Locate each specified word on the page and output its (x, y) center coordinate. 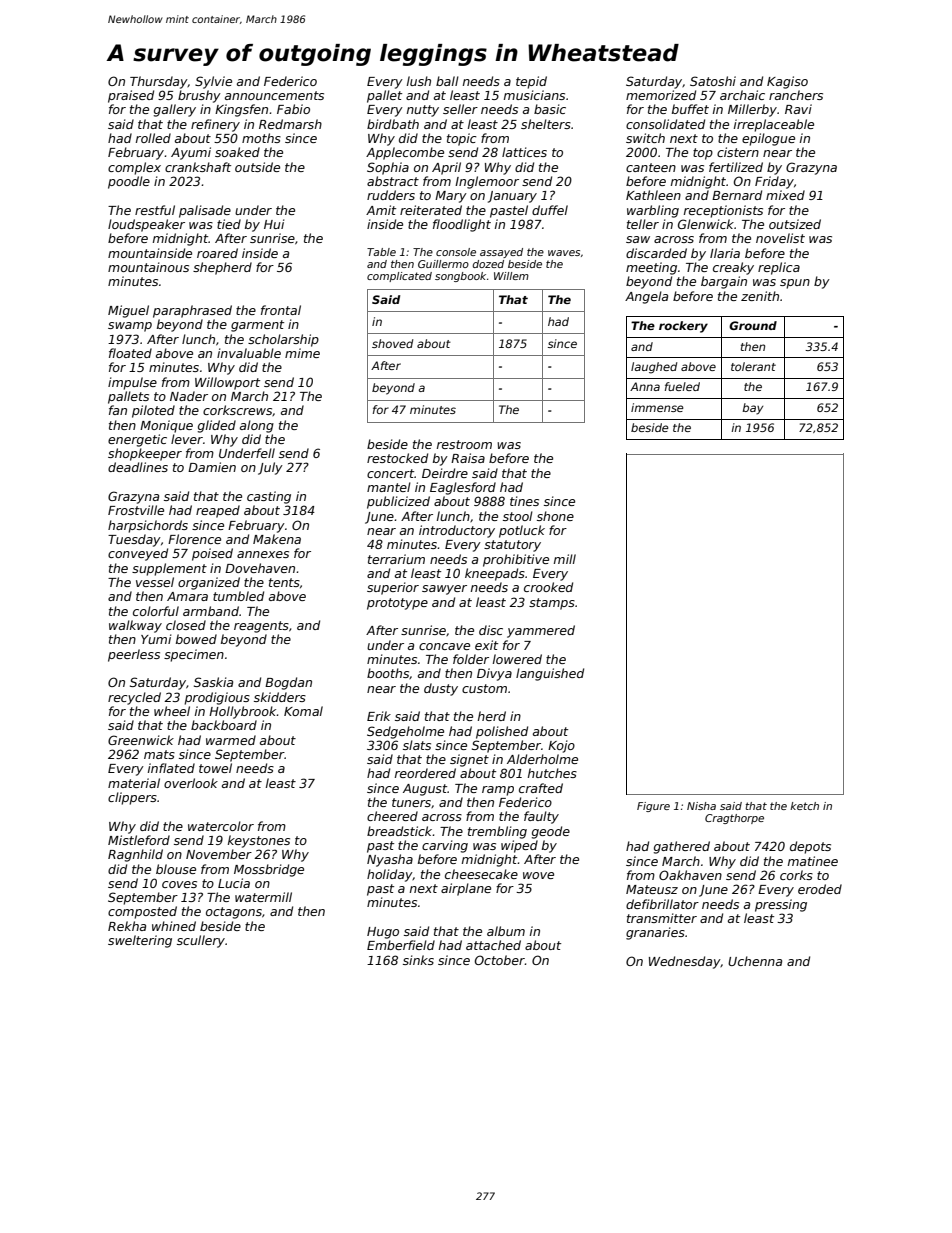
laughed (654, 368)
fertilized (736, 167)
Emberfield (401, 945)
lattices (524, 152)
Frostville (136, 510)
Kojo (561, 746)
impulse (132, 383)
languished (550, 674)
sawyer (444, 590)
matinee (813, 861)
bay (752, 409)
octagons (234, 913)
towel (215, 768)
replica (779, 268)
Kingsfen (241, 110)
